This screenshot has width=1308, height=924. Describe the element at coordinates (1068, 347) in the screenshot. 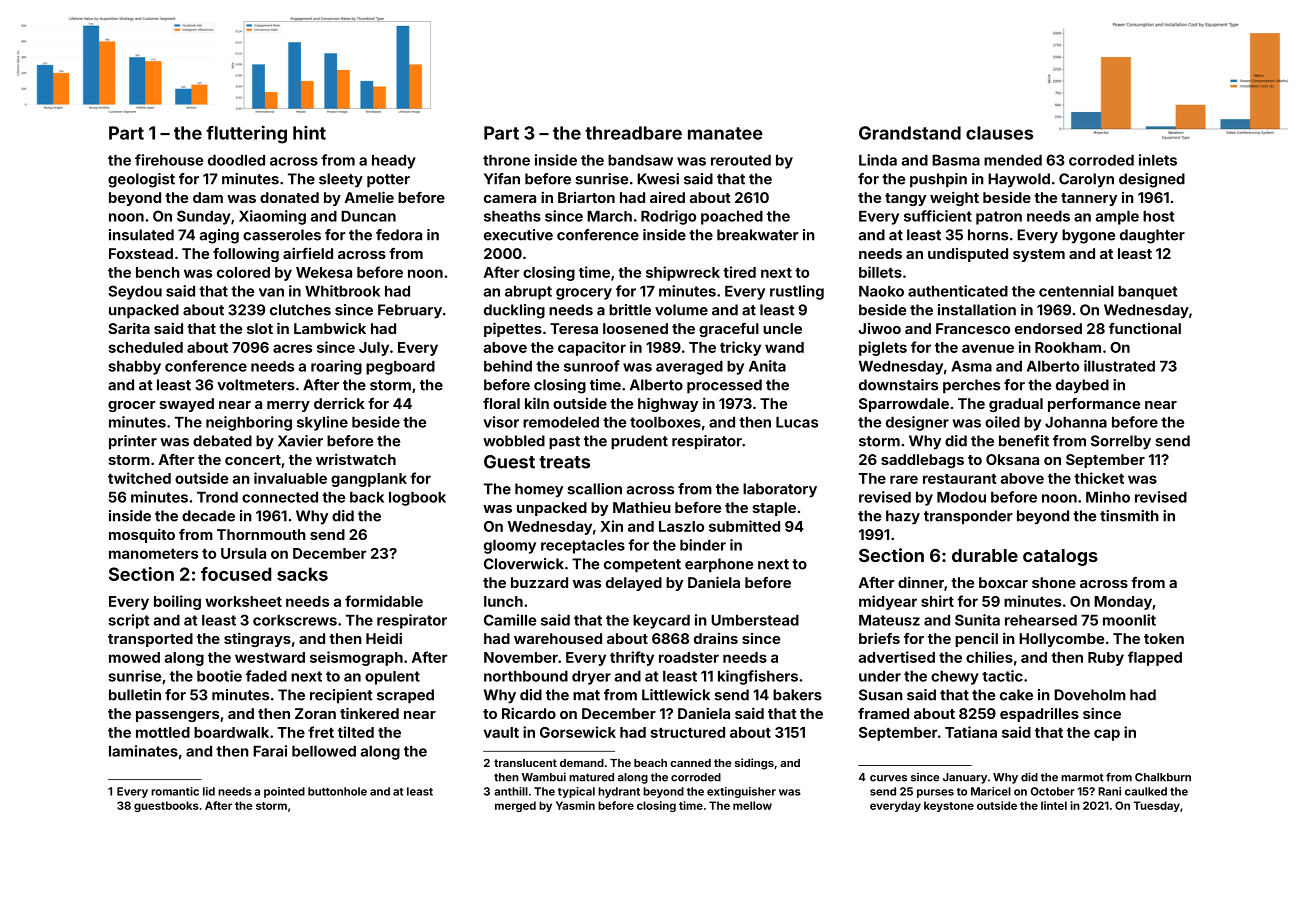

I see `Rookham` at that location.
